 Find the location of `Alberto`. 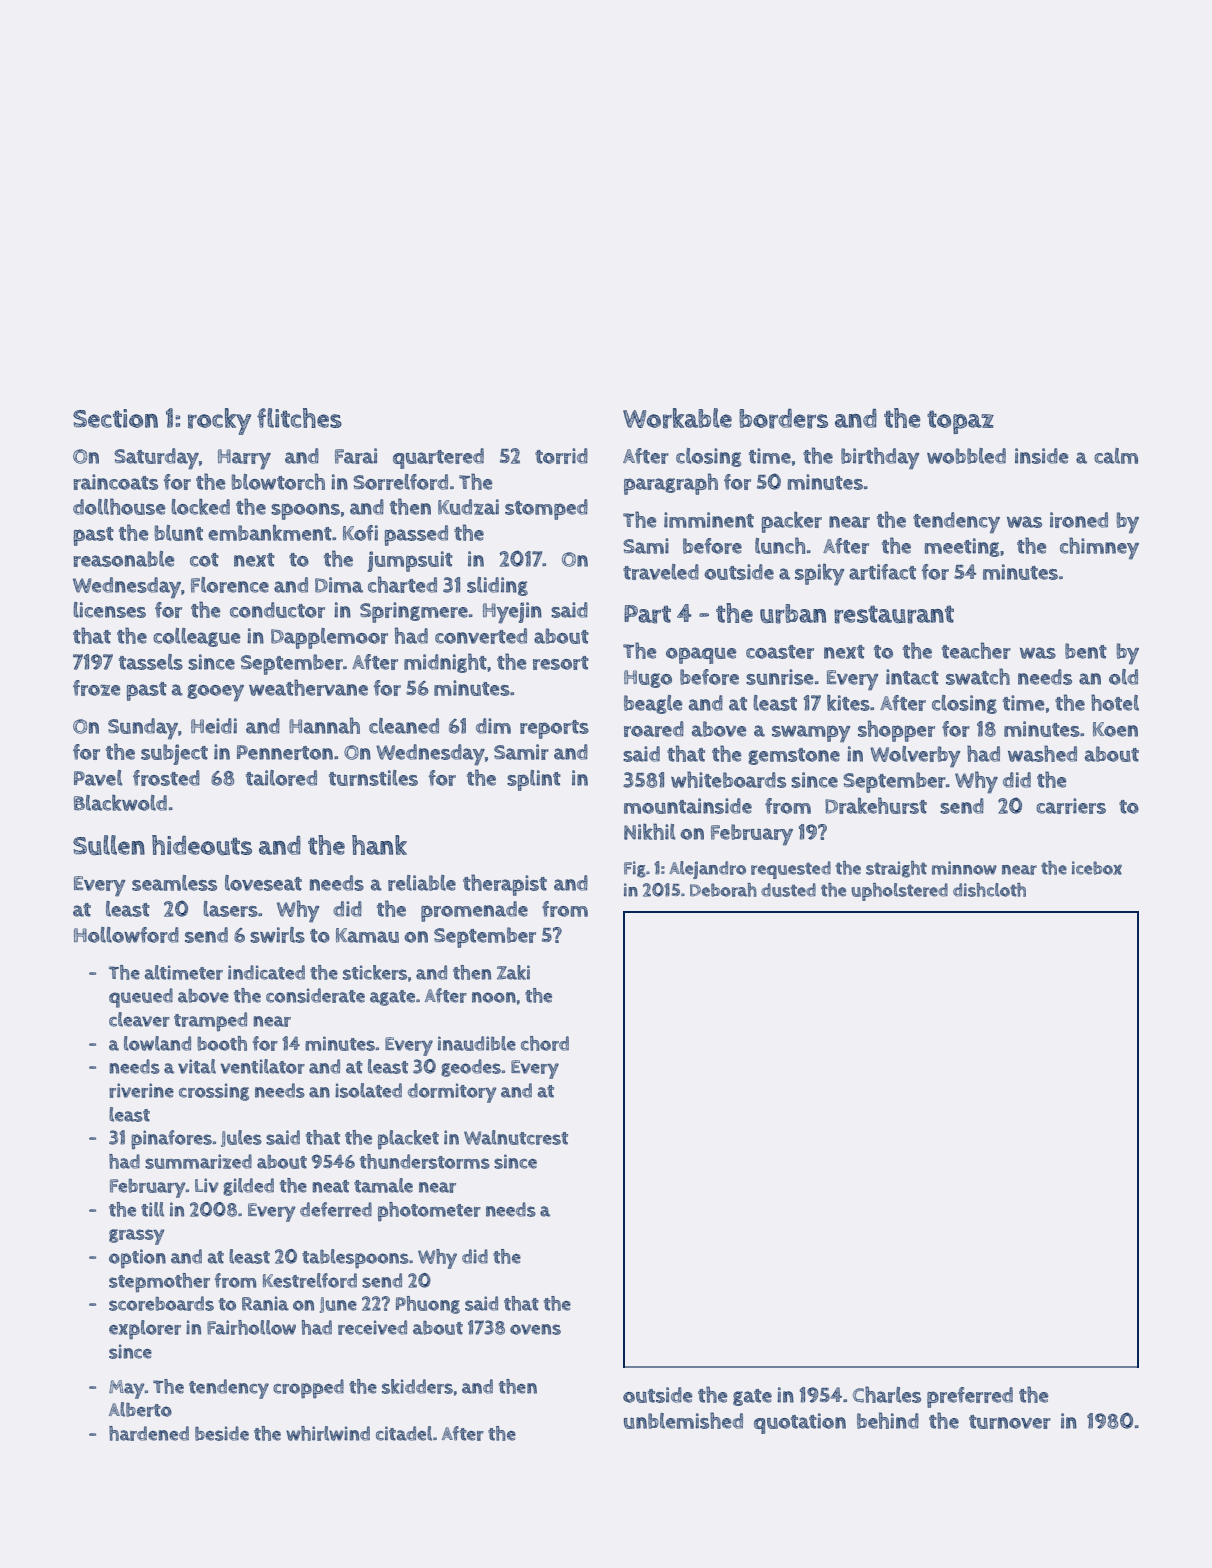

Alberto is located at coordinates (140, 1409).
